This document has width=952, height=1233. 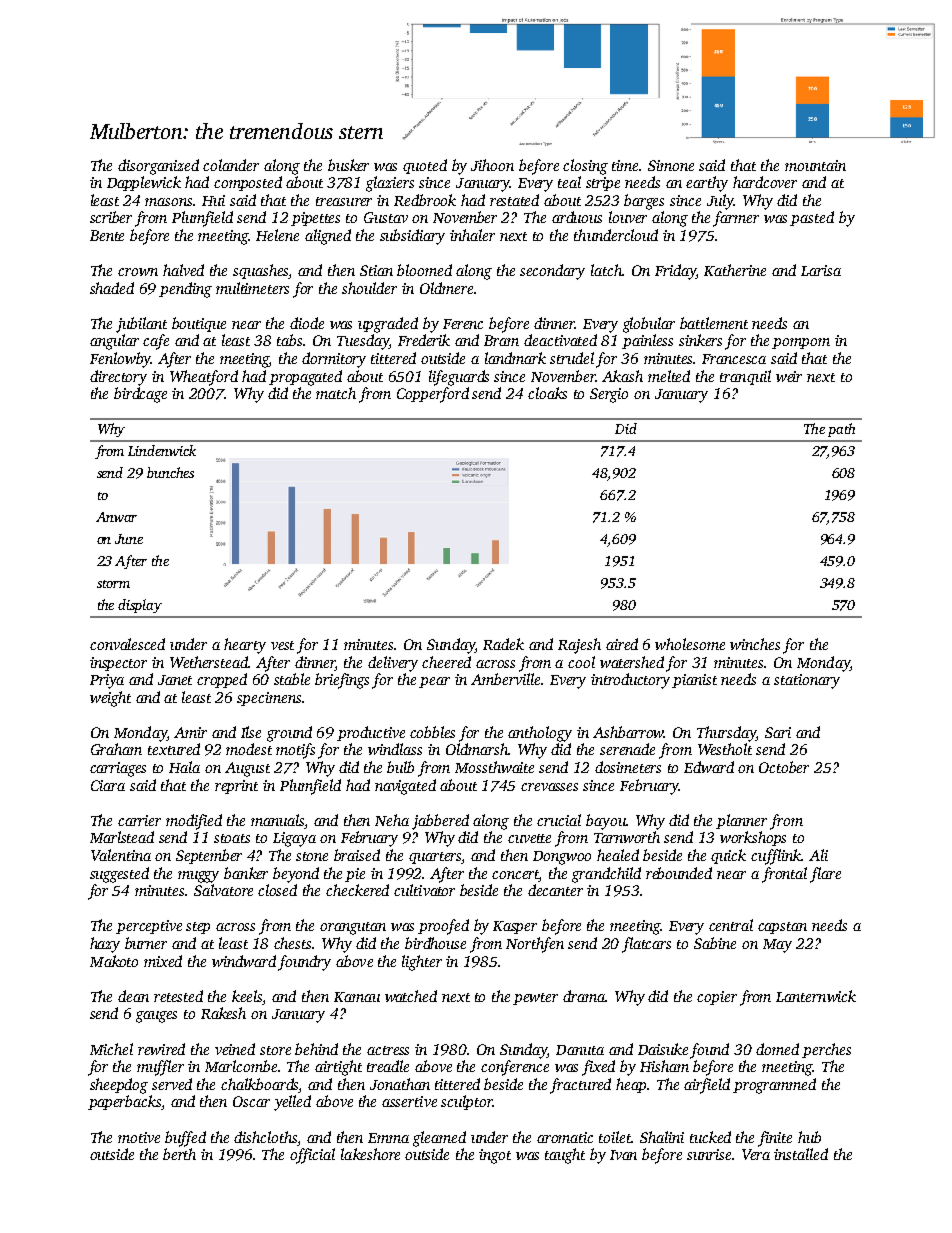 What do you see at coordinates (579, 646) in the document?
I see `Rajesh` at bounding box center [579, 646].
